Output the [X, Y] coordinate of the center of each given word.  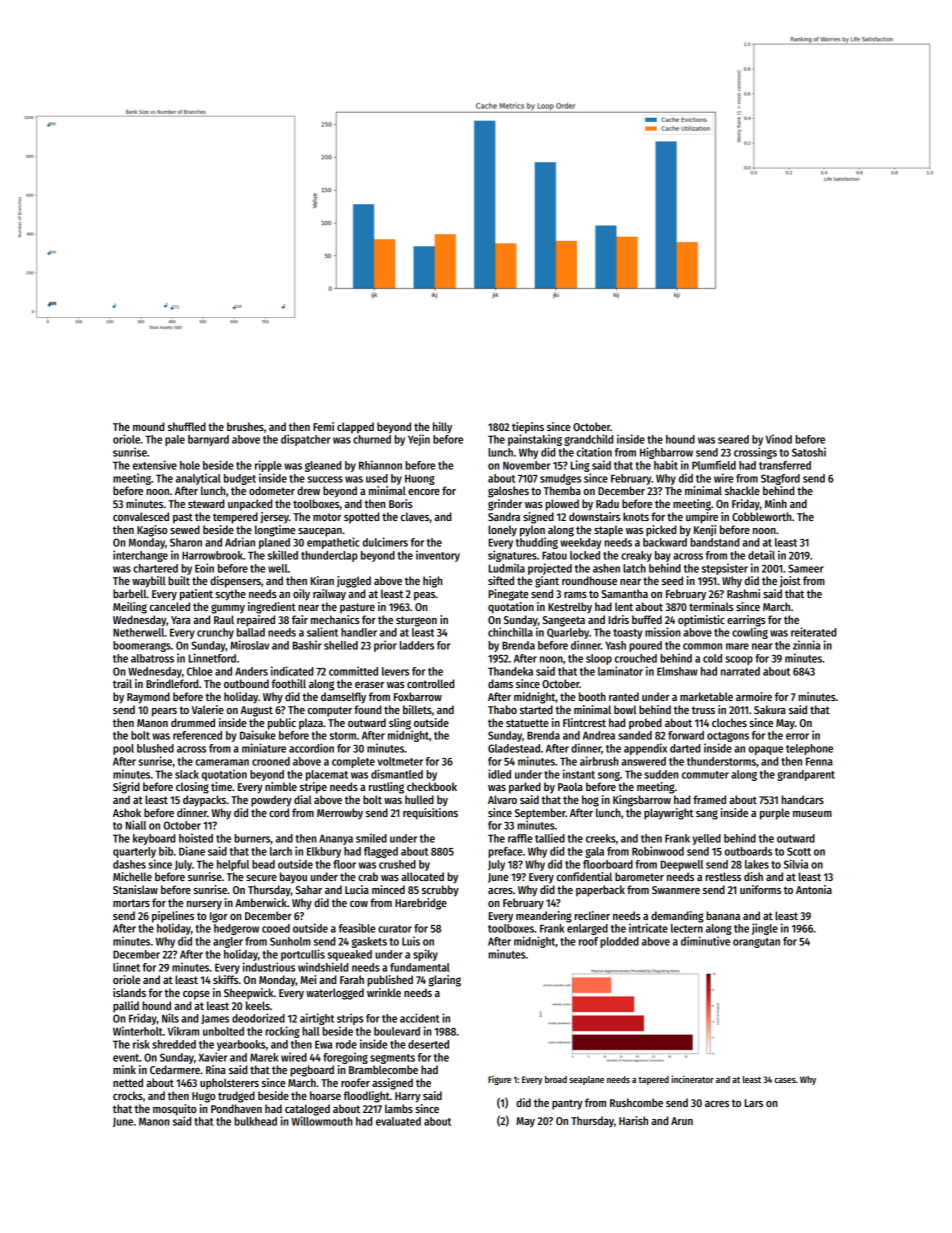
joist [790, 582]
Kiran [322, 580]
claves [415, 516]
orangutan [756, 943]
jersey [274, 518]
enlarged [587, 929]
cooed [276, 928]
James [215, 1019]
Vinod [779, 439]
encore [424, 492]
